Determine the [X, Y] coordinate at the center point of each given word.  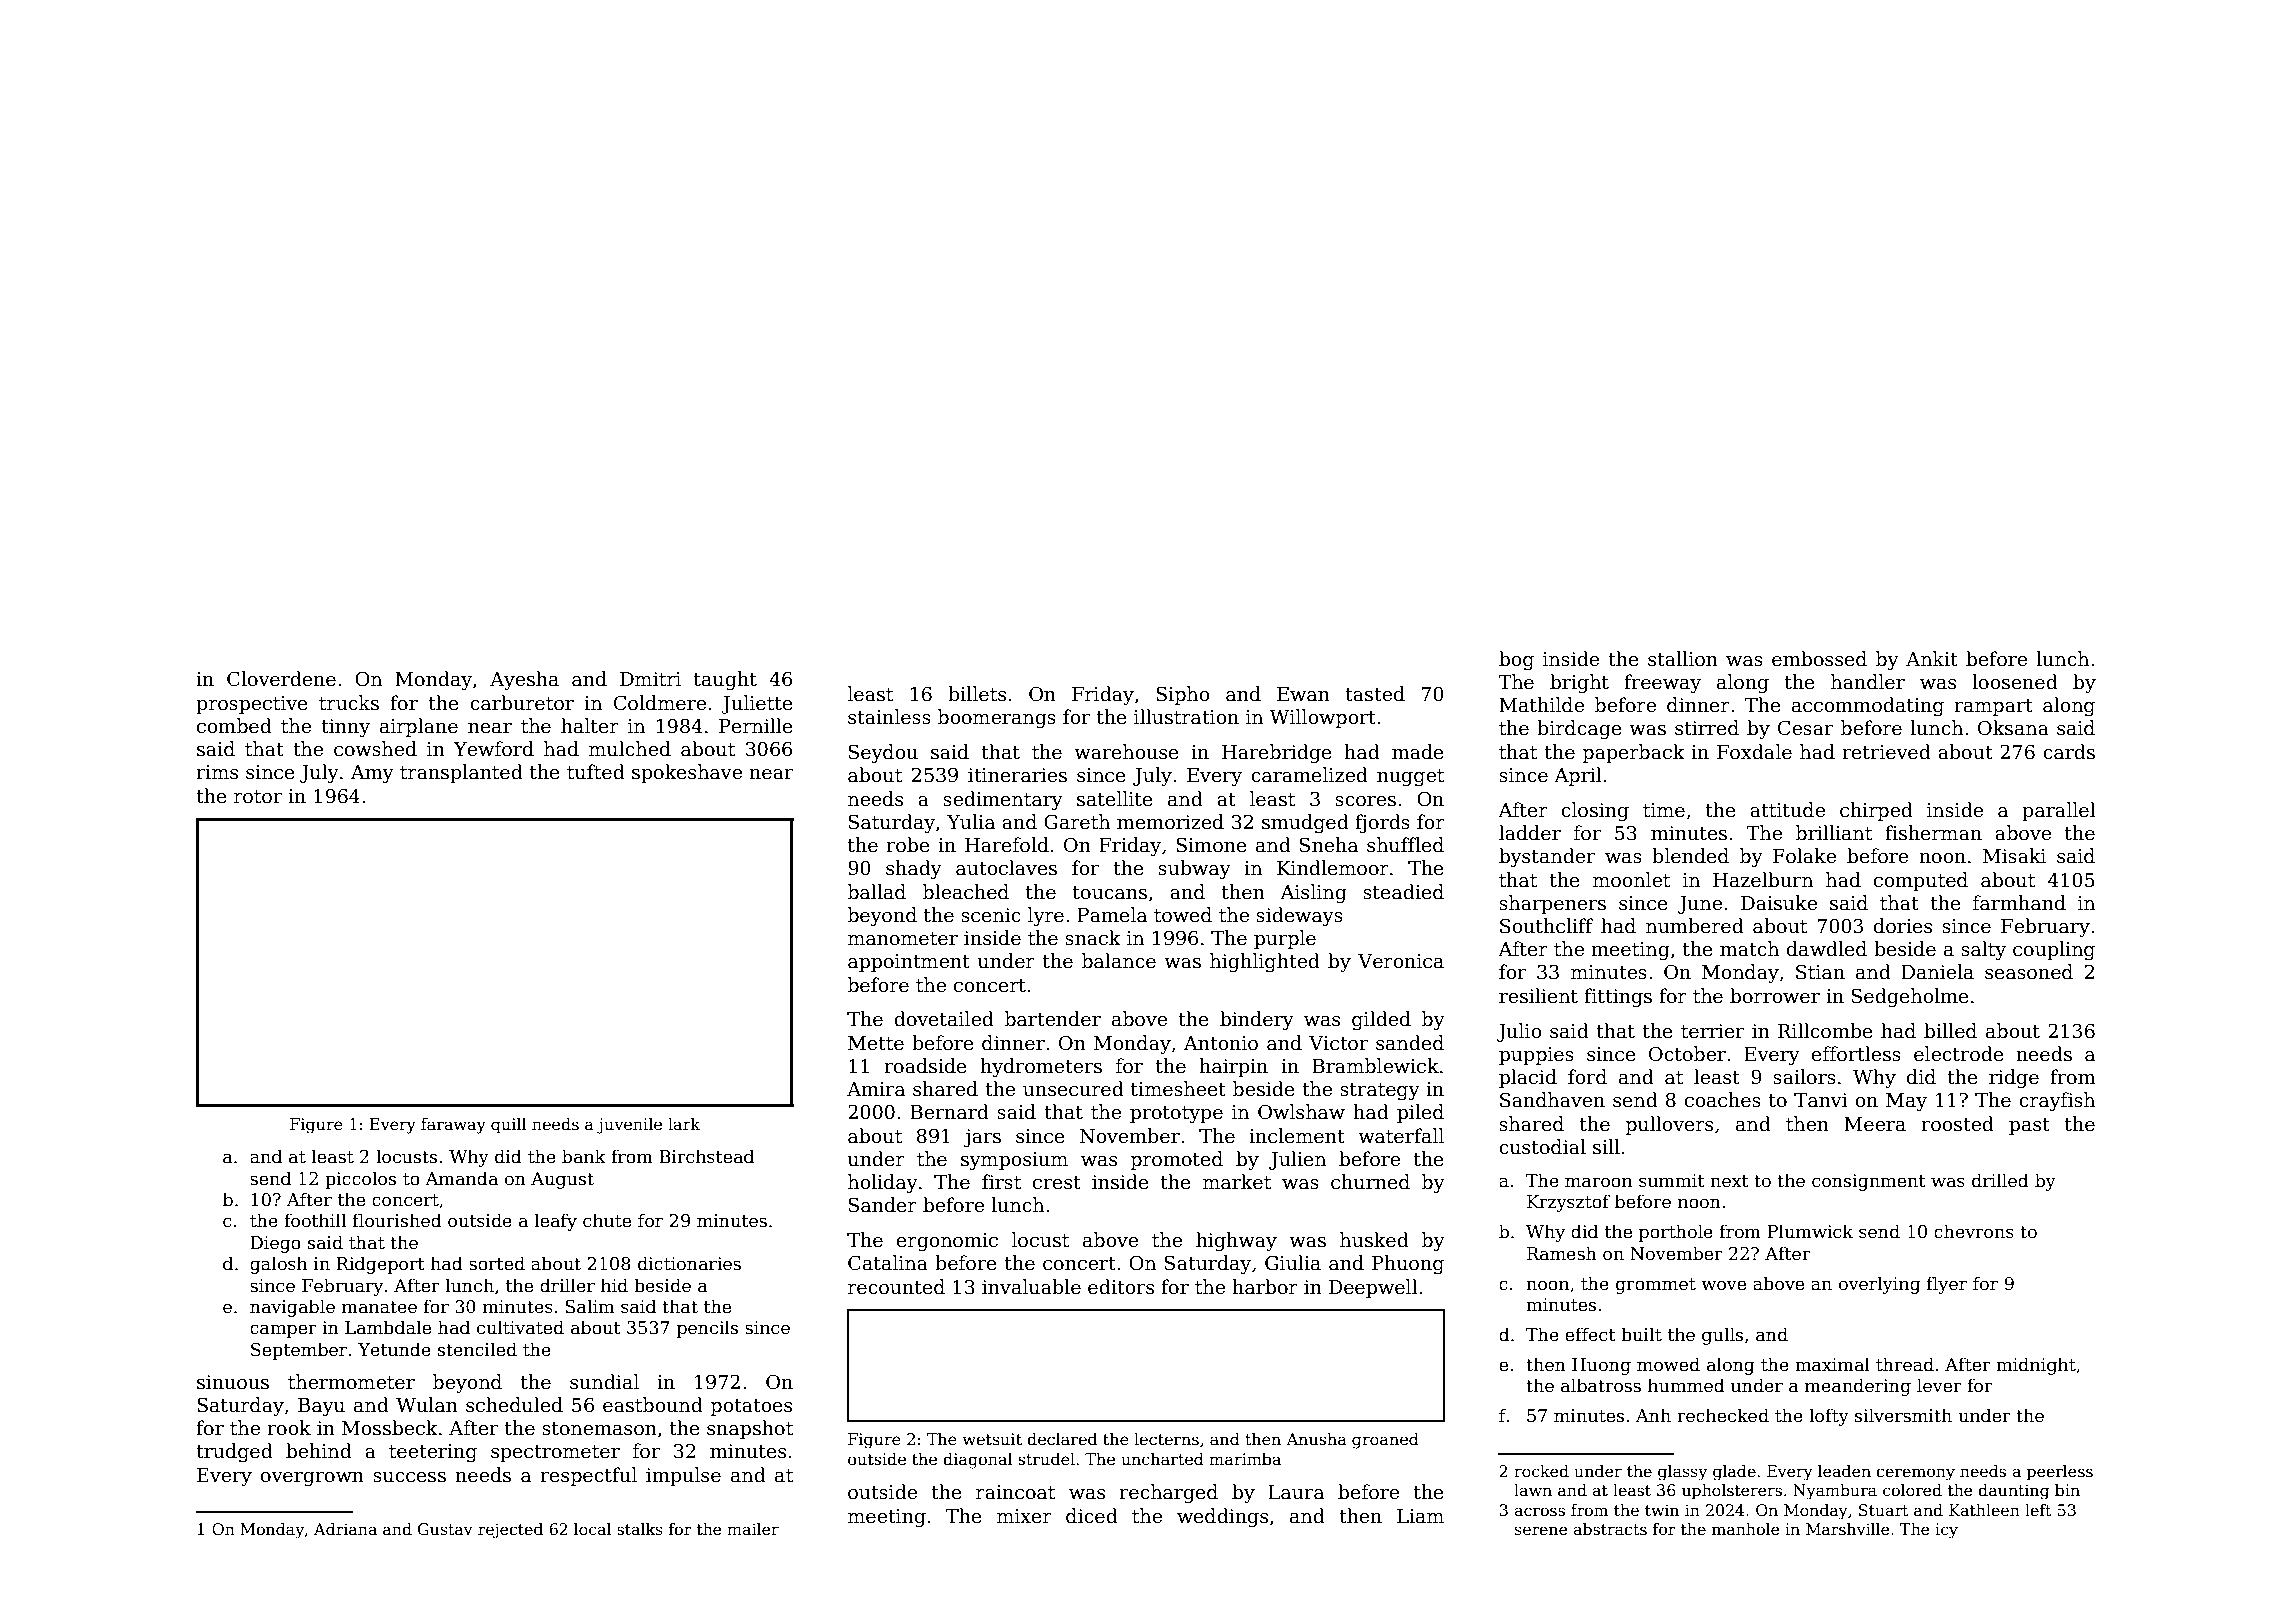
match [1749, 949]
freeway [1662, 683]
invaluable [1031, 1287]
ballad [877, 892]
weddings [1222, 1517]
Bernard [949, 1112]
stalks [640, 1529]
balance [1119, 961]
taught [725, 680]
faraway [453, 1126]
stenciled [477, 1349]
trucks [349, 703]
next [1729, 1181]
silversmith [1903, 1415]
